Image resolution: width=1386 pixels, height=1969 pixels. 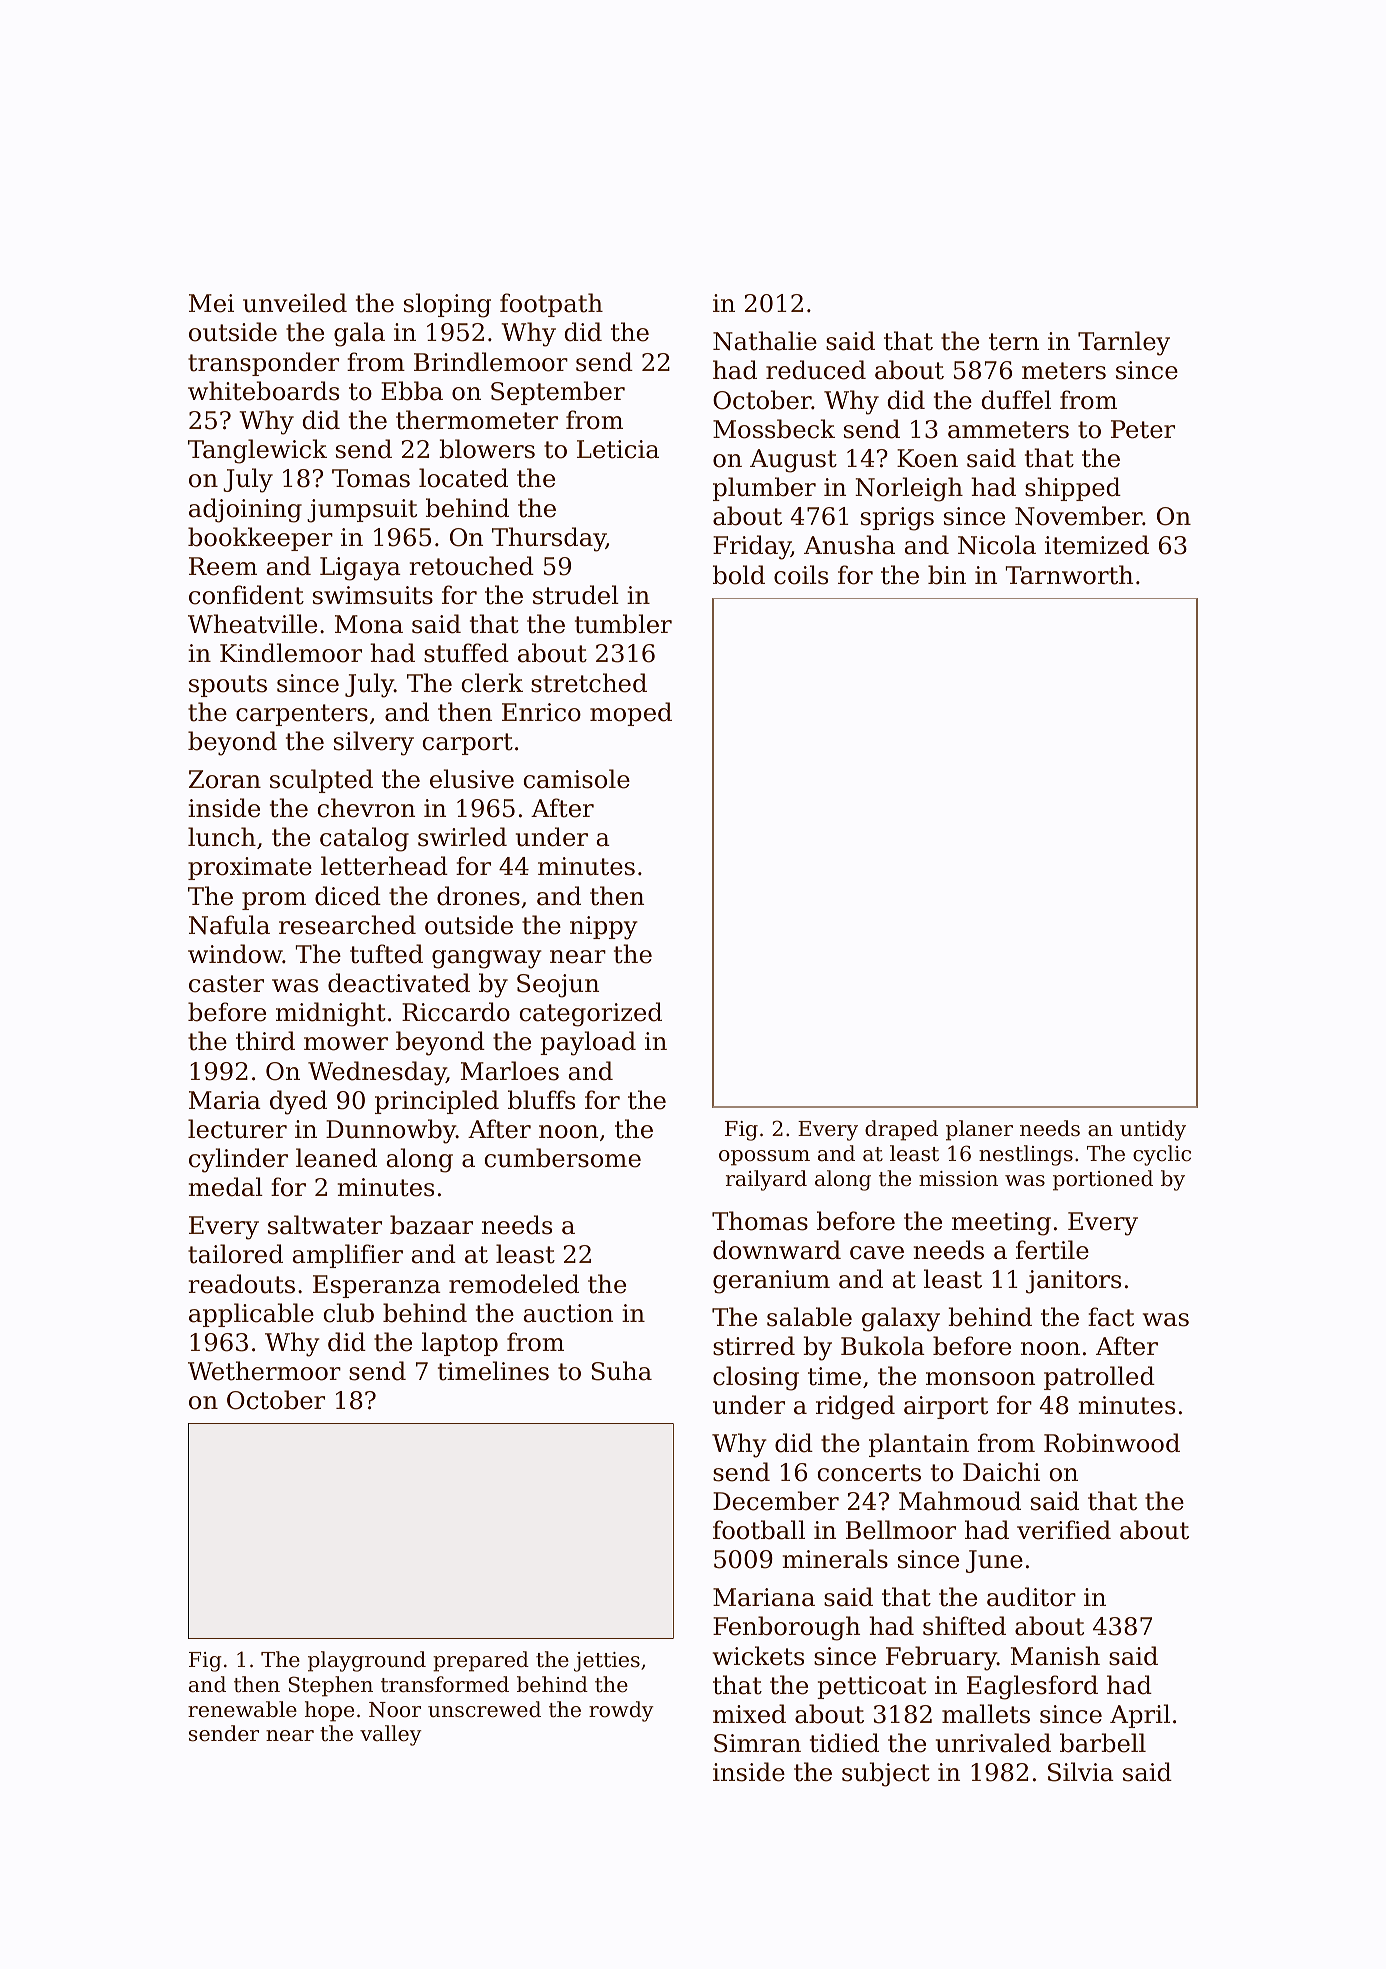 I want to click on nestlings, so click(x=1026, y=1155).
